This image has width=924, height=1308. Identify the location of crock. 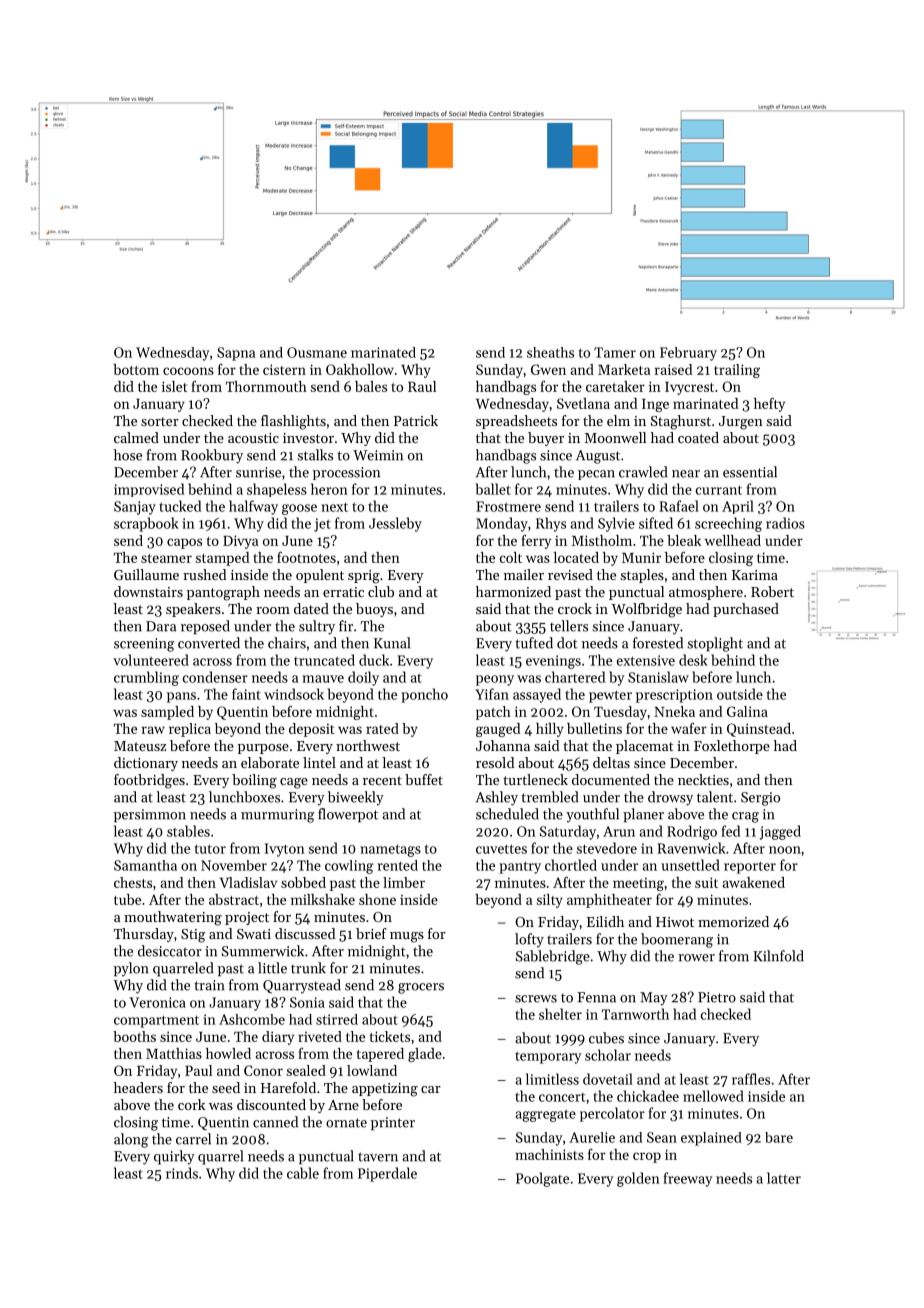
(575, 608).
